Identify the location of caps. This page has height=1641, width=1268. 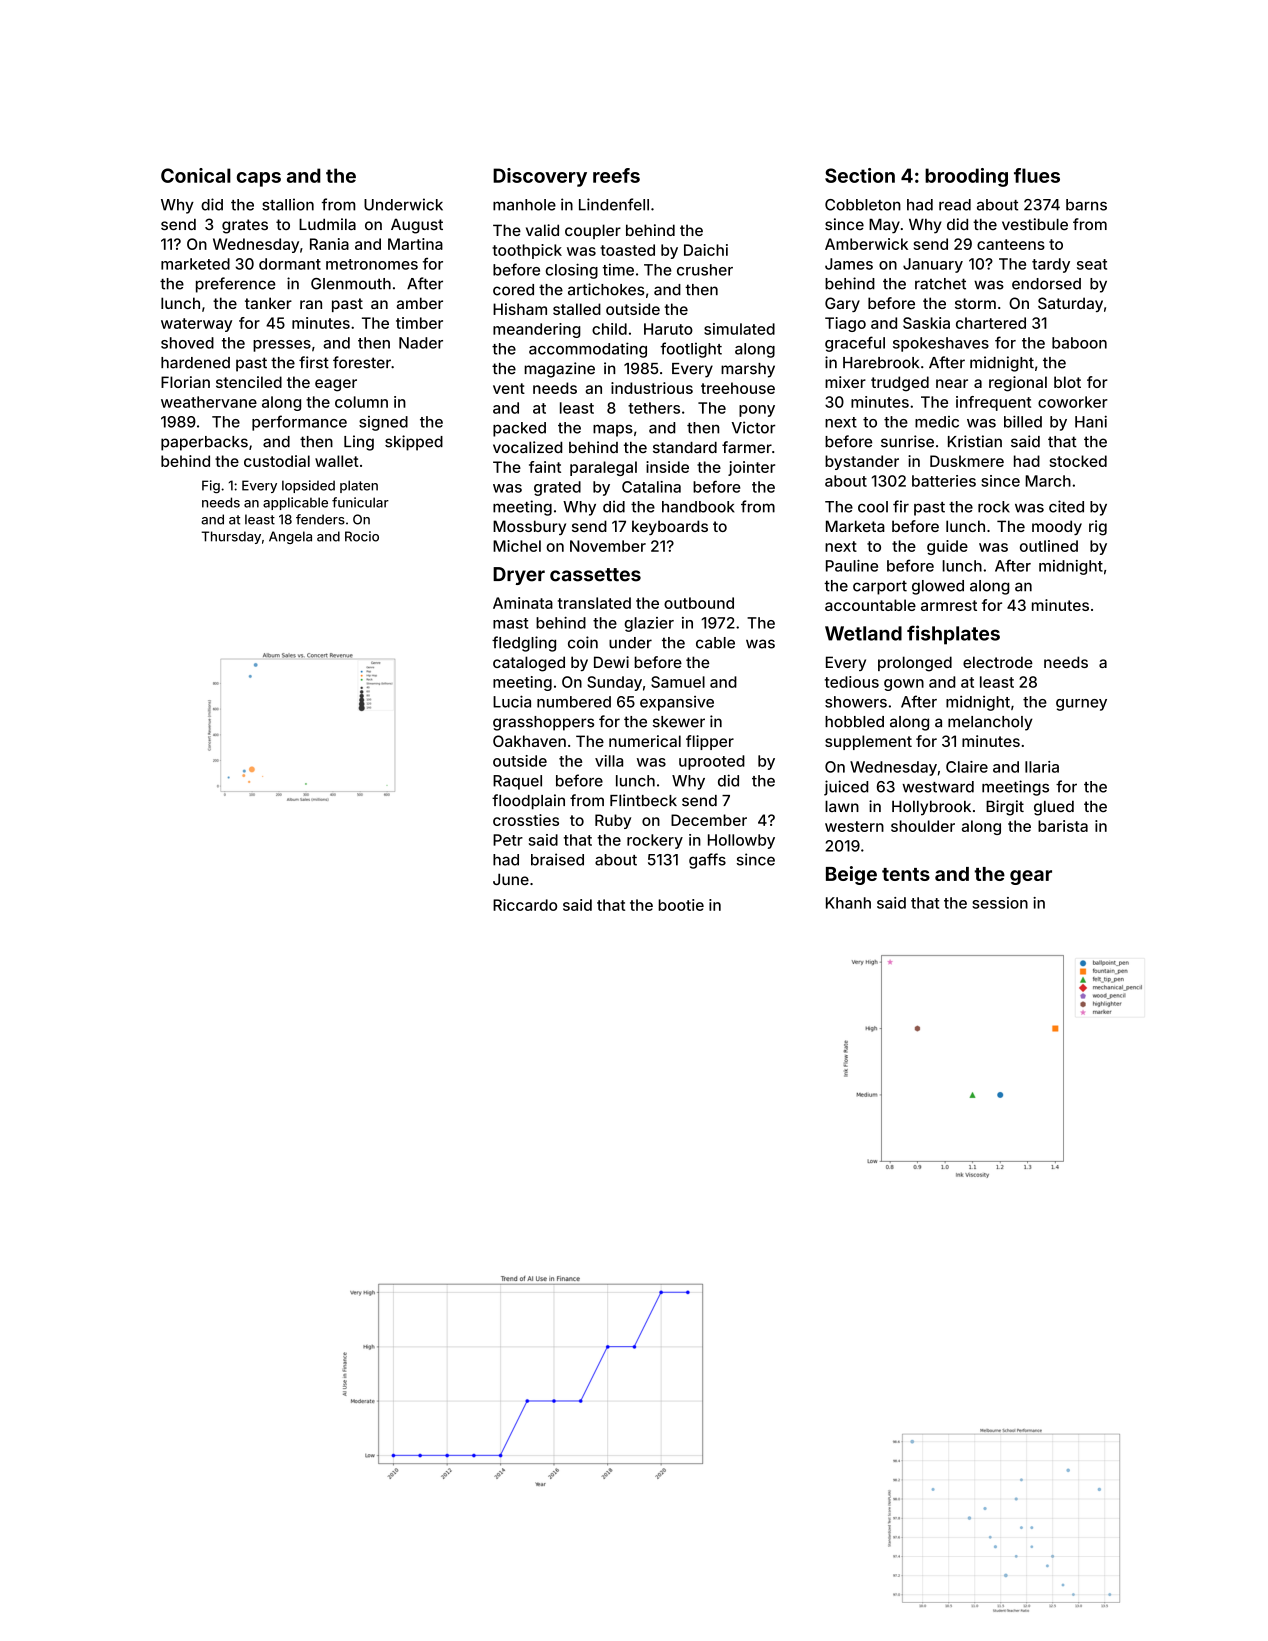
(259, 179).
